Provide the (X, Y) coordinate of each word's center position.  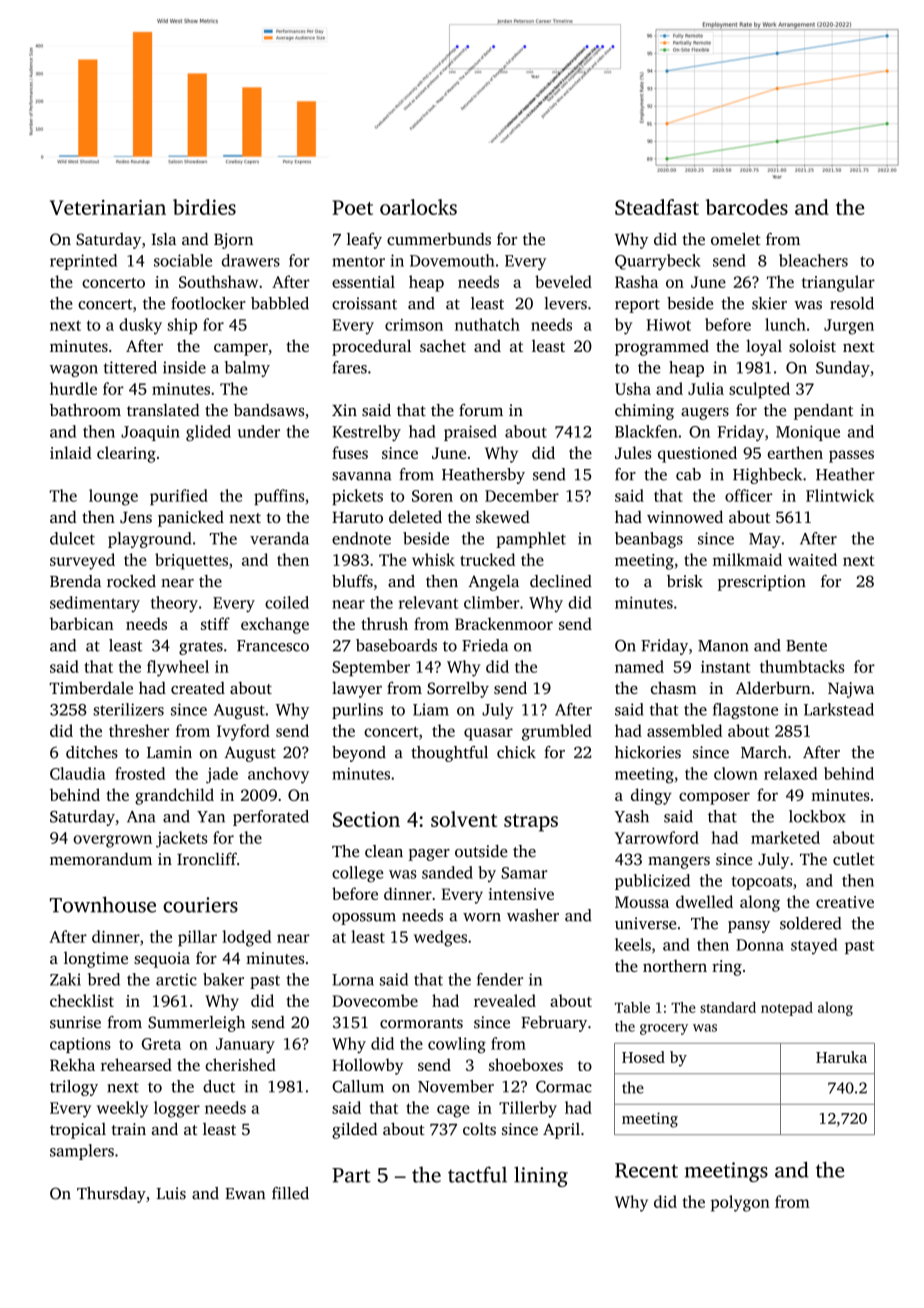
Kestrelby (366, 433)
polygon (740, 1203)
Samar (524, 873)
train (128, 1129)
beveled (563, 281)
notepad (787, 1009)
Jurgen (849, 327)
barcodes (746, 207)
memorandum (101, 859)
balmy (247, 369)
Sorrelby (458, 689)
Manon (723, 646)
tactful (477, 1174)
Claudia (77, 773)
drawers (251, 260)
